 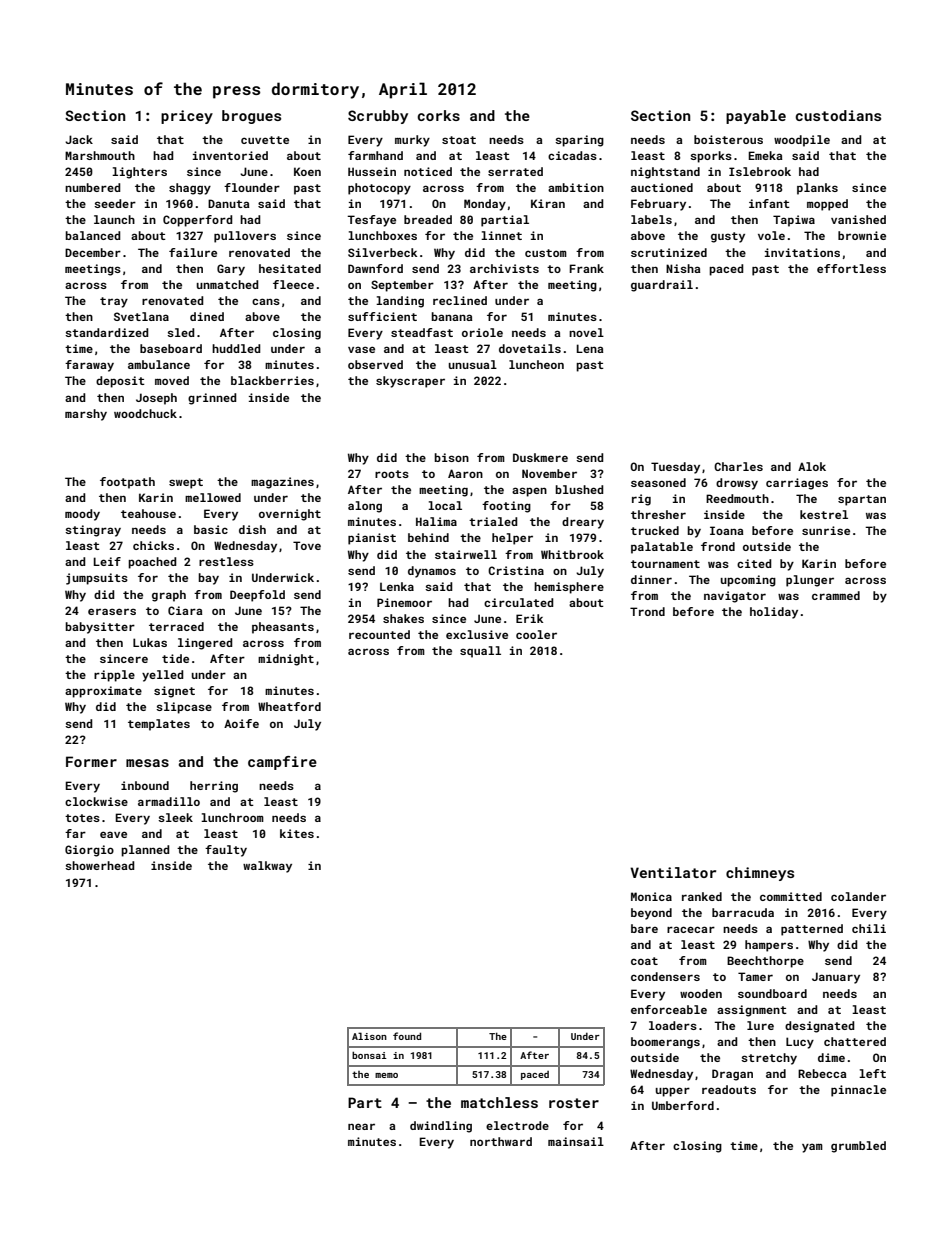 What do you see at coordinates (465, 473) in the document?
I see `Aaron` at bounding box center [465, 473].
